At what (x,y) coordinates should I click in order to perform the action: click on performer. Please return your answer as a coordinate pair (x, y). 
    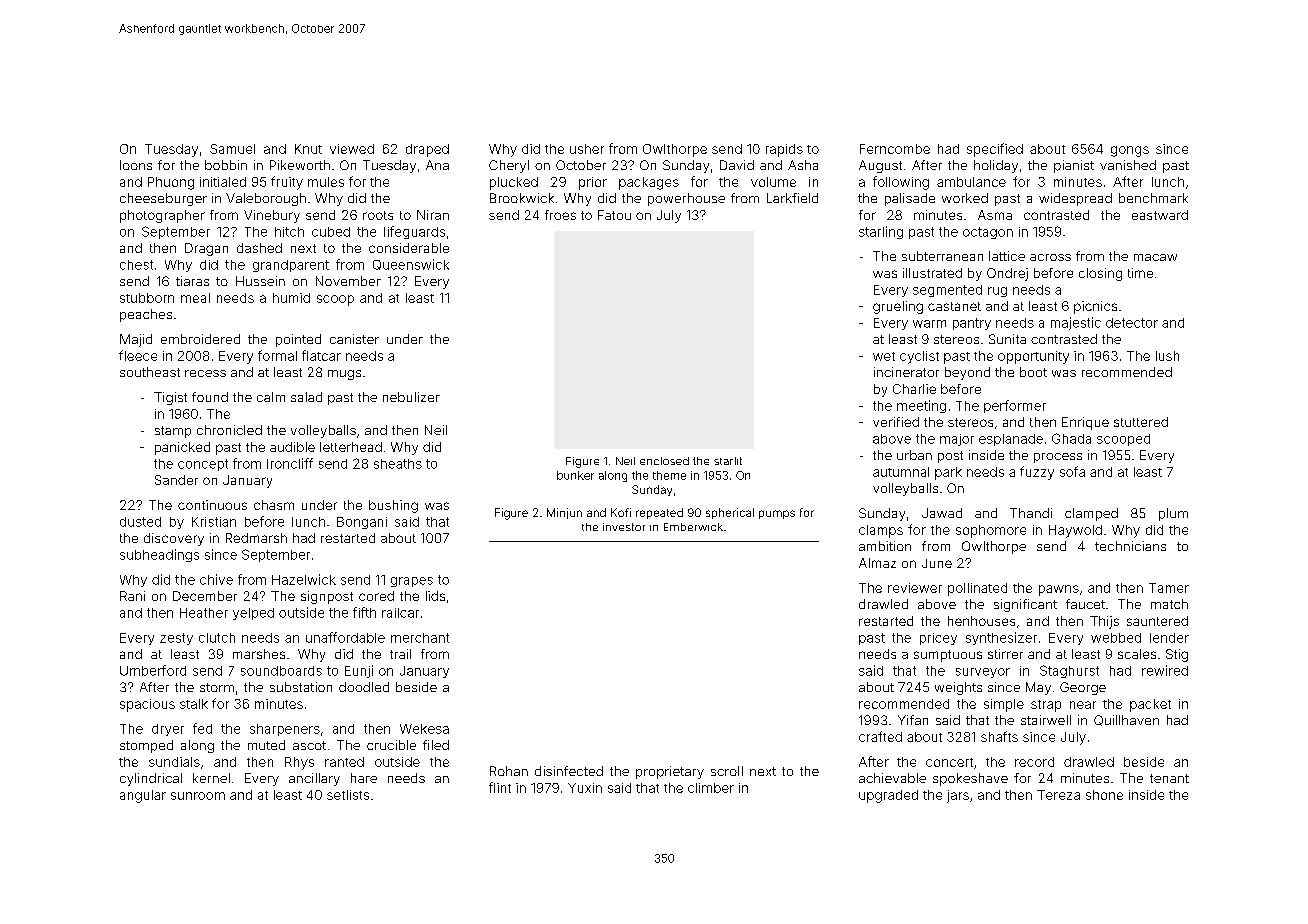
    Looking at the image, I should click on (1015, 406).
